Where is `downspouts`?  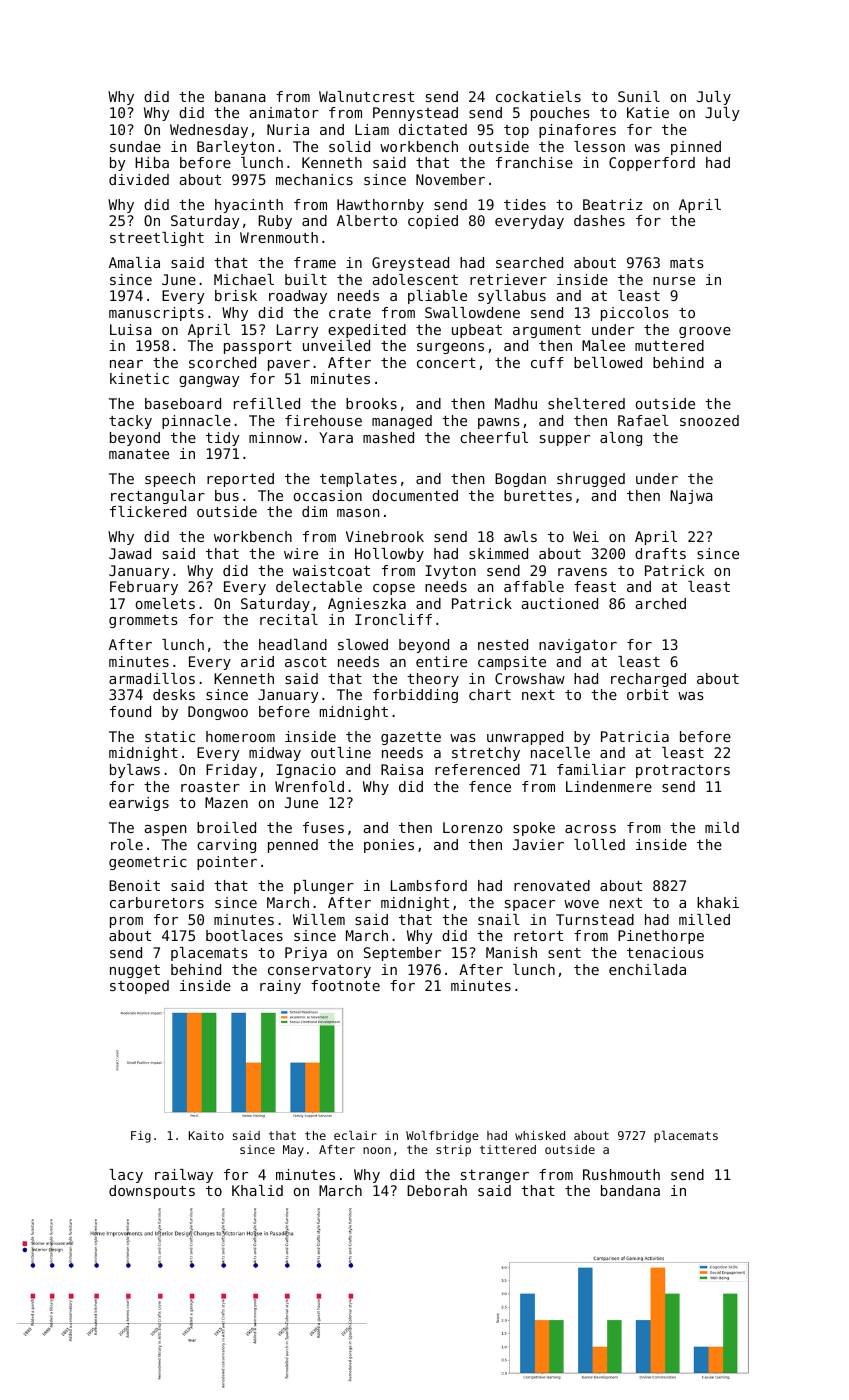
downspouts is located at coordinates (152, 1192).
